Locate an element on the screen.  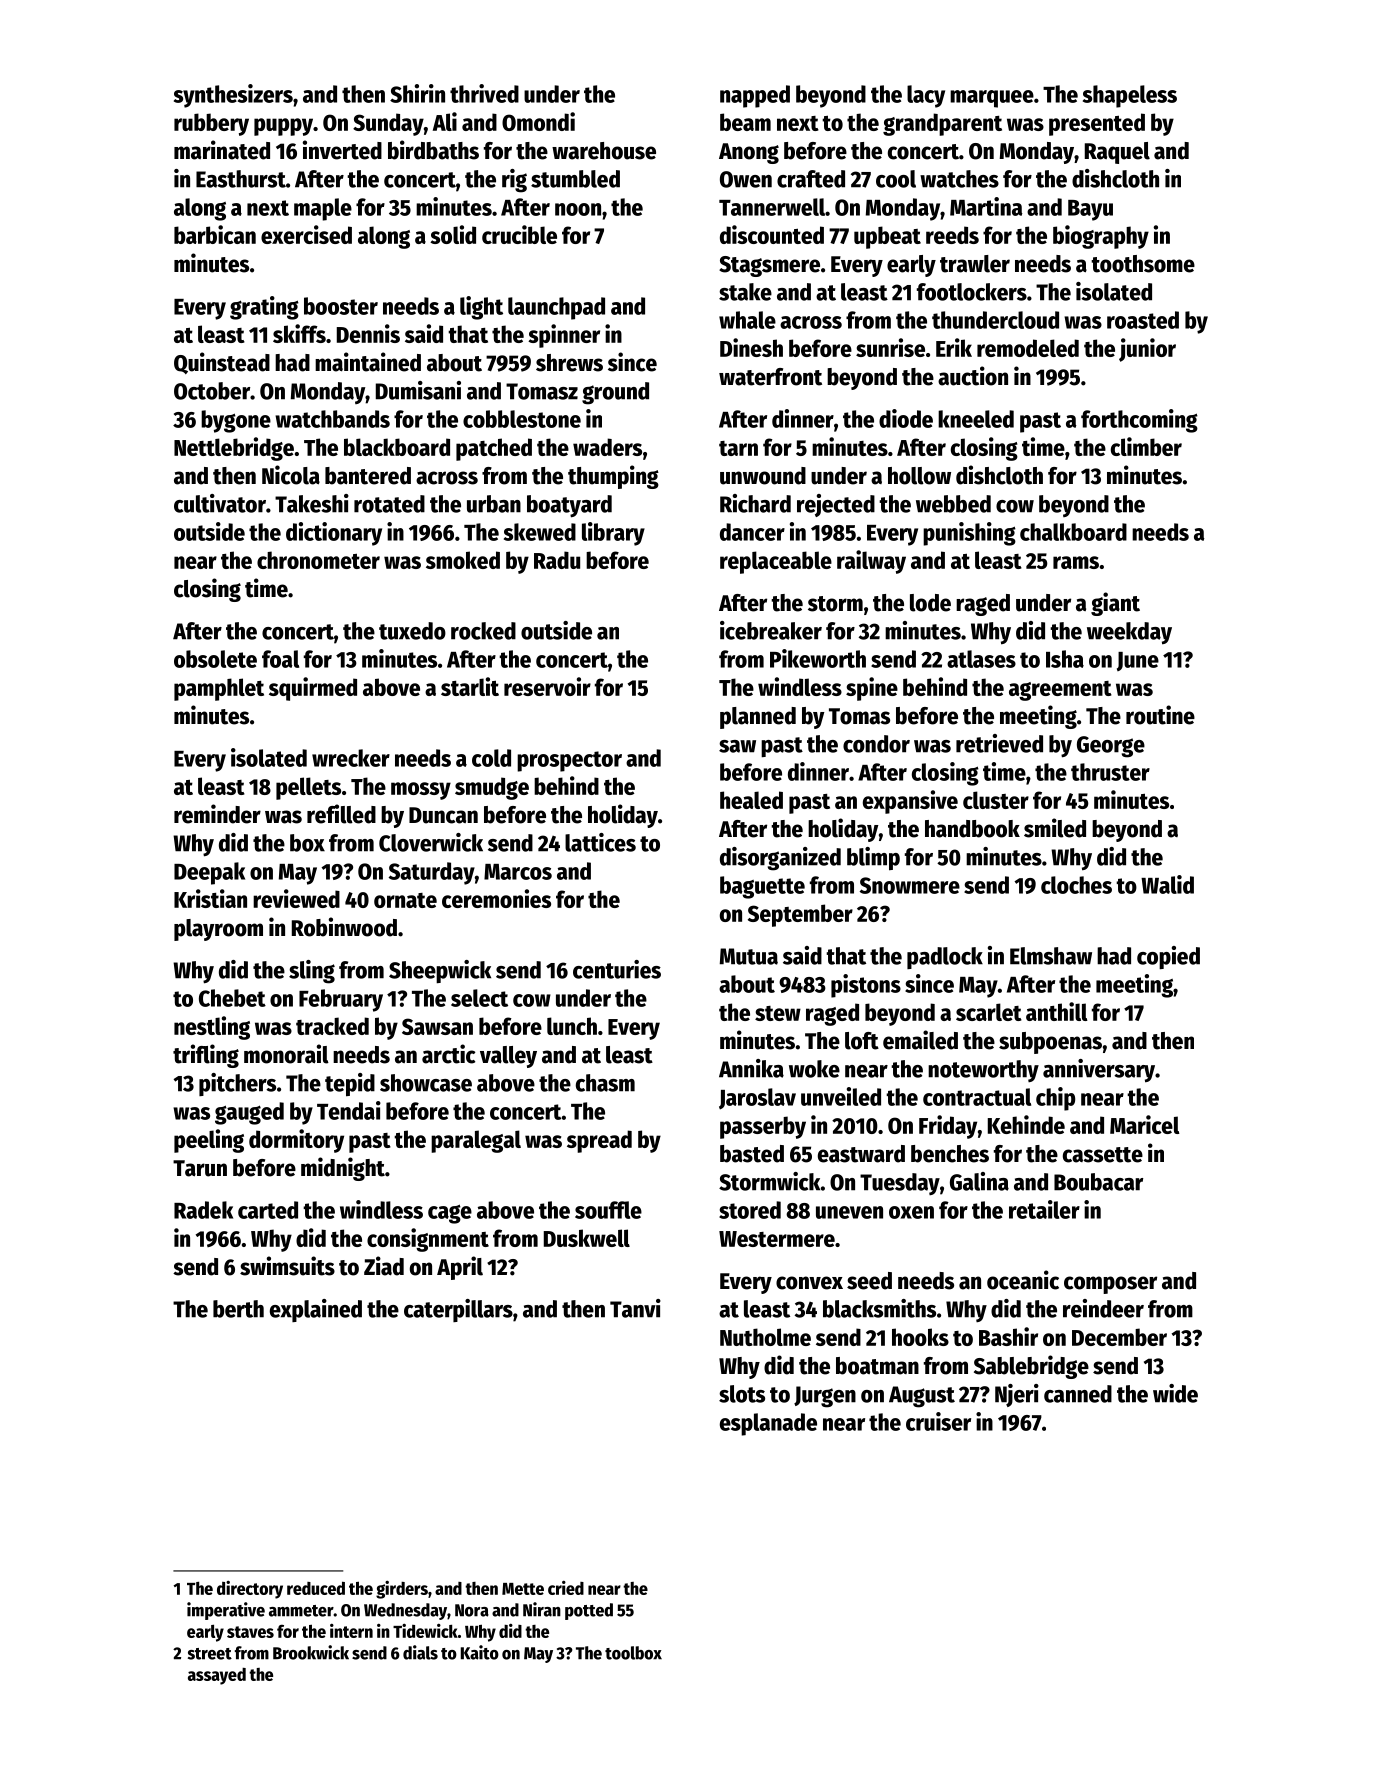
rams is located at coordinates (1076, 562).
